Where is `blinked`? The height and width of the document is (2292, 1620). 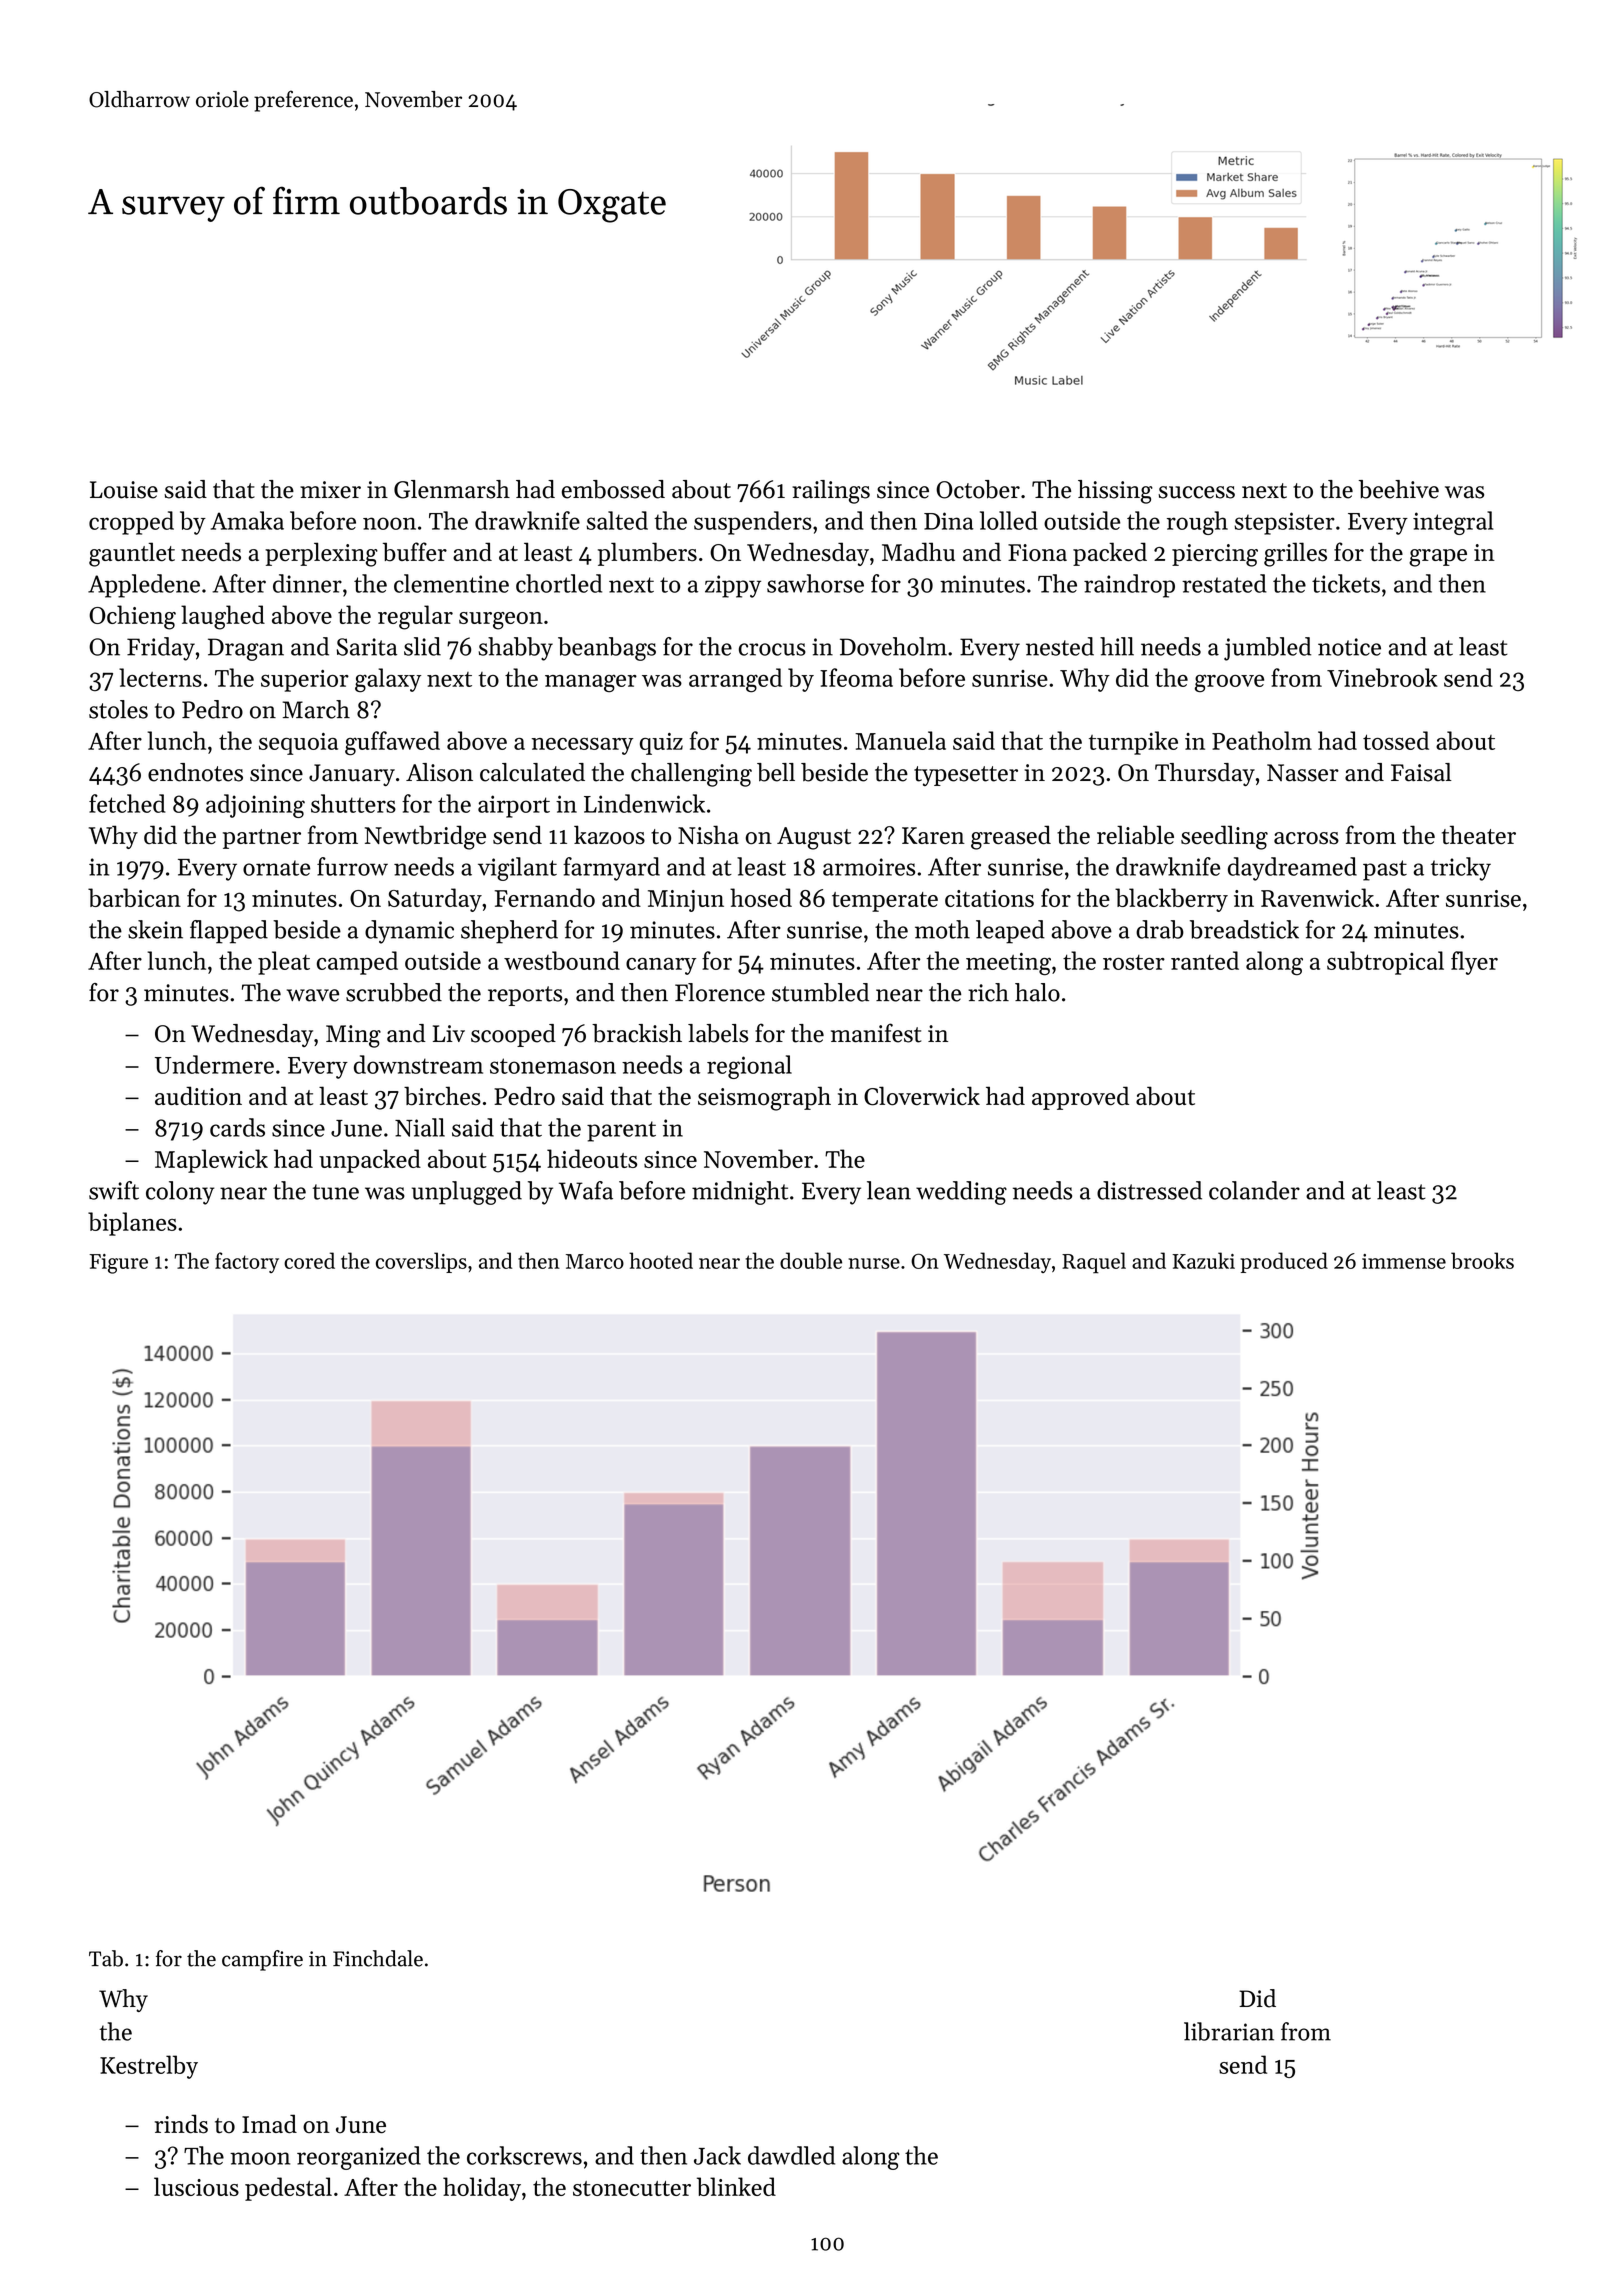 blinked is located at coordinates (736, 2186).
